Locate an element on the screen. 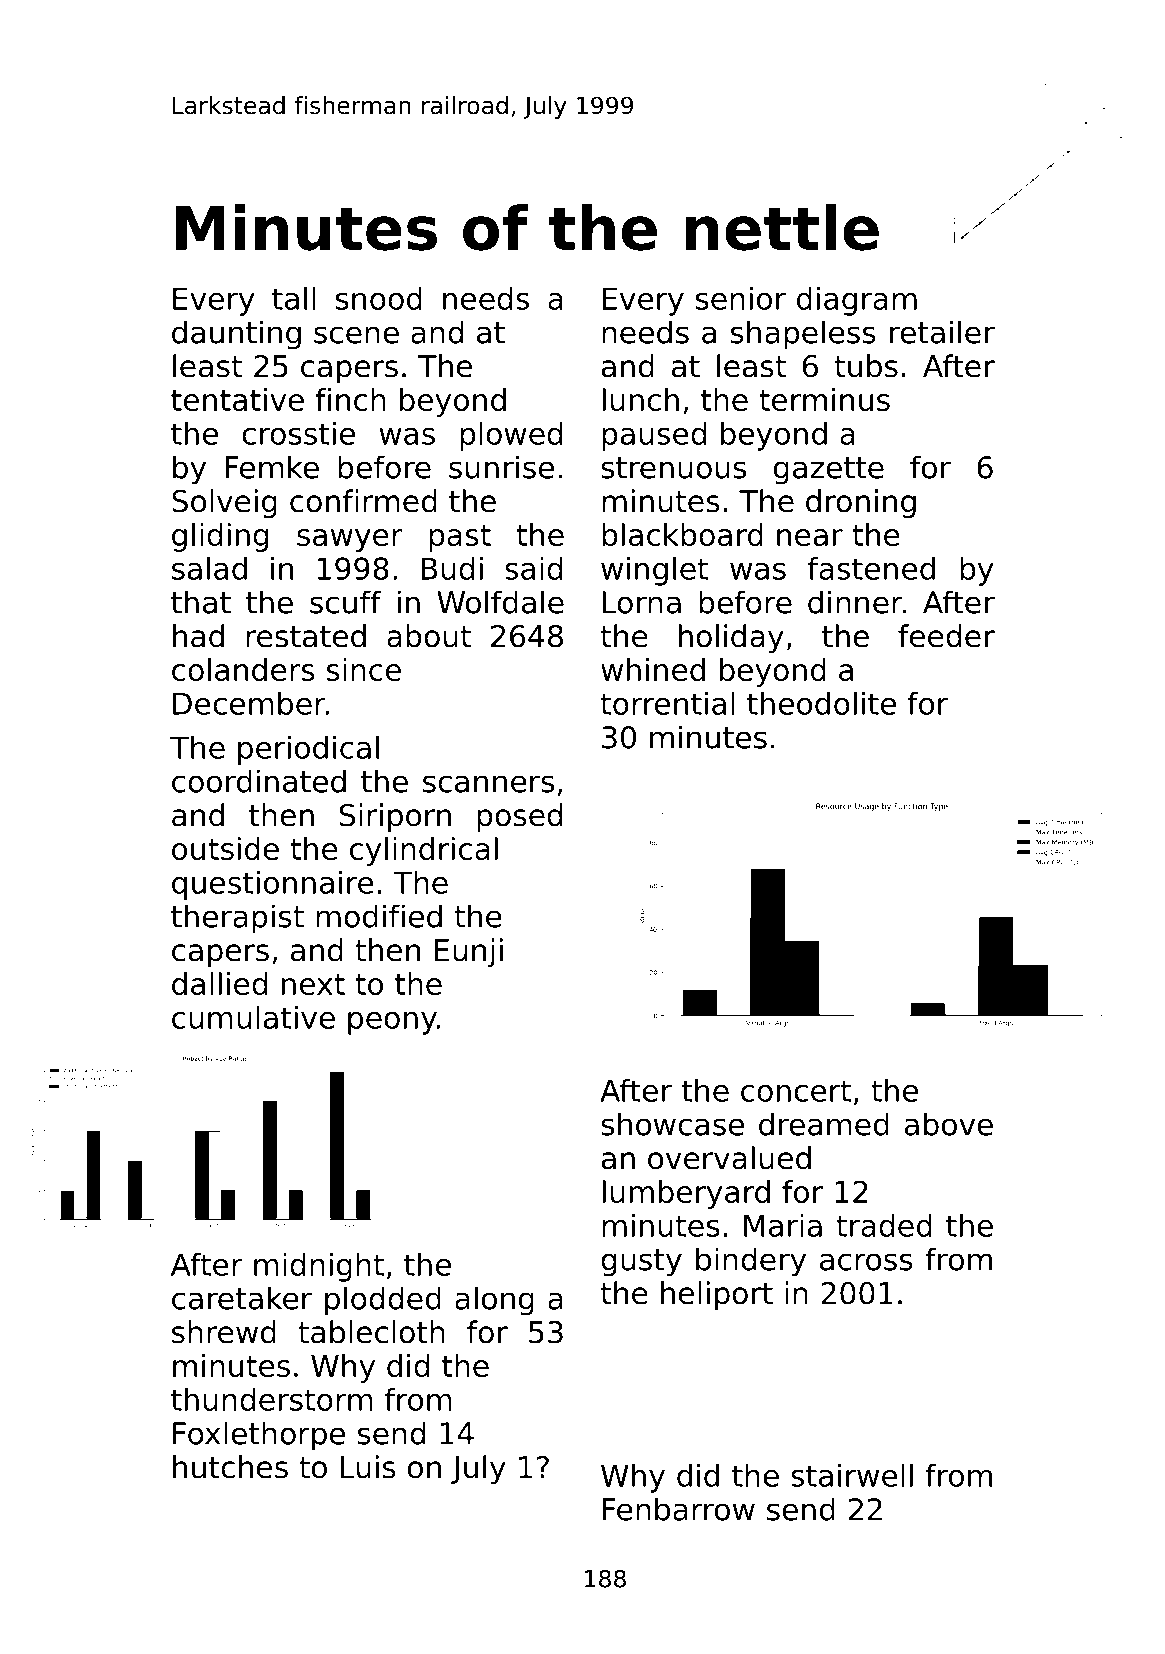 This screenshot has height=1654, width=1165. shrewd is located at coordinates (224, 1332).
